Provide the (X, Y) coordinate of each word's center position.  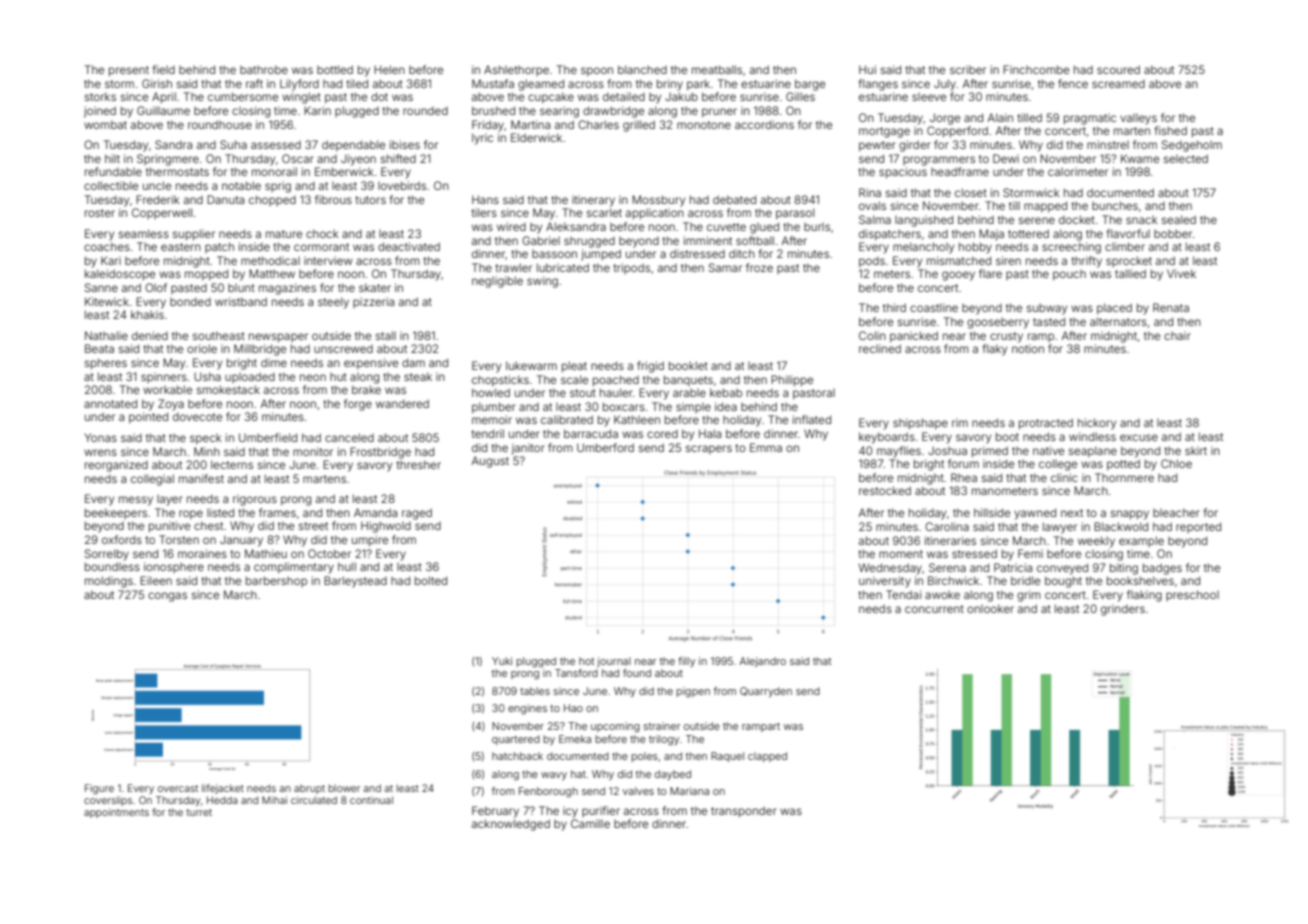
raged (417, 514)
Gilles (800, 96)
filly (686, 662)
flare (990, 273)
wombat (105, 124)
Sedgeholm (1192, 146)
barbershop (276, 581)
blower (344, 788)
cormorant (321, 247)
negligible (497, 282)
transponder (744, 812)
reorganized (116, 466)
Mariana (689, 791)
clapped (767, 757)
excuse (1139, 437)
